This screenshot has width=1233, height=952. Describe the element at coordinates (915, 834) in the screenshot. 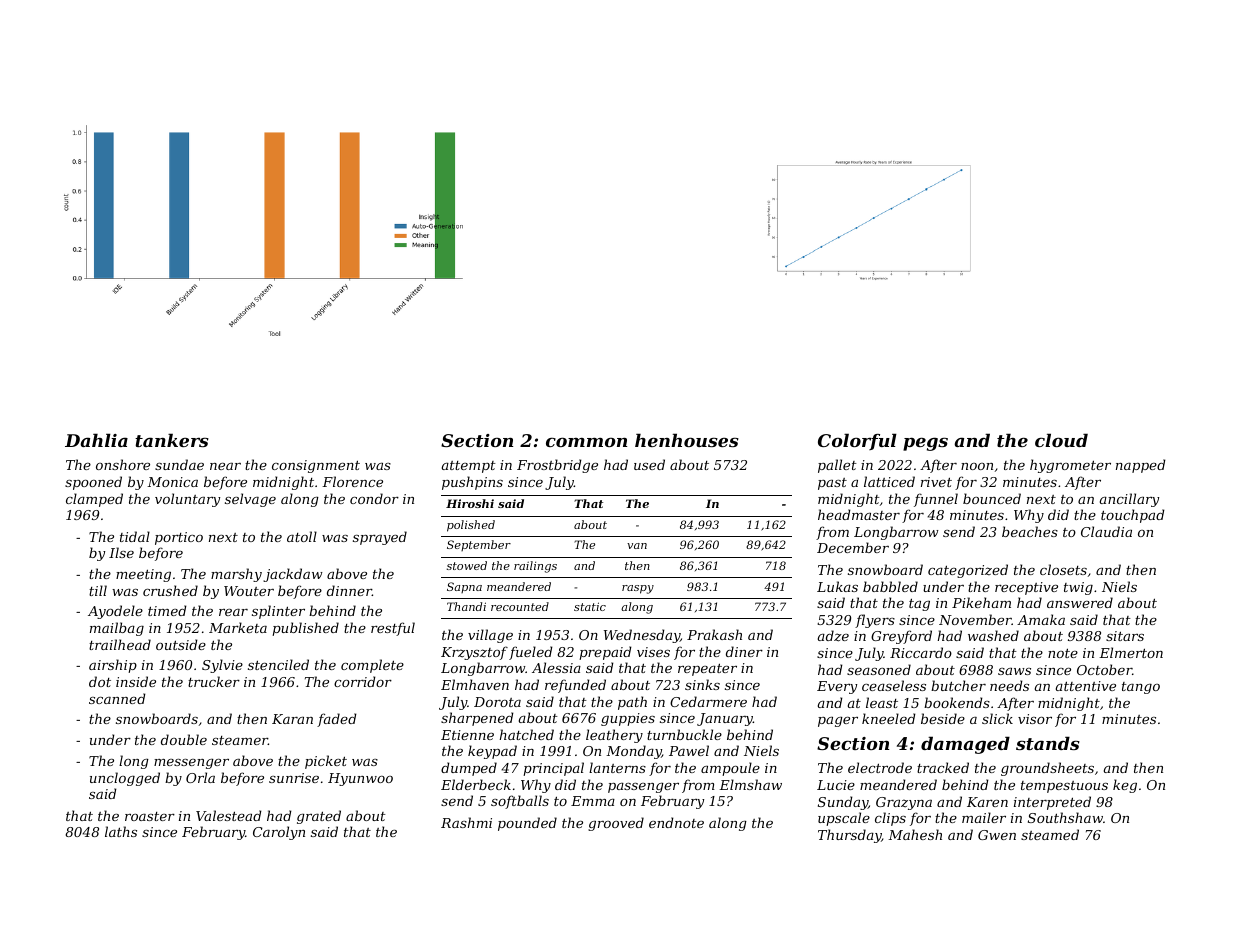

I see `Mahesh` at that location.
